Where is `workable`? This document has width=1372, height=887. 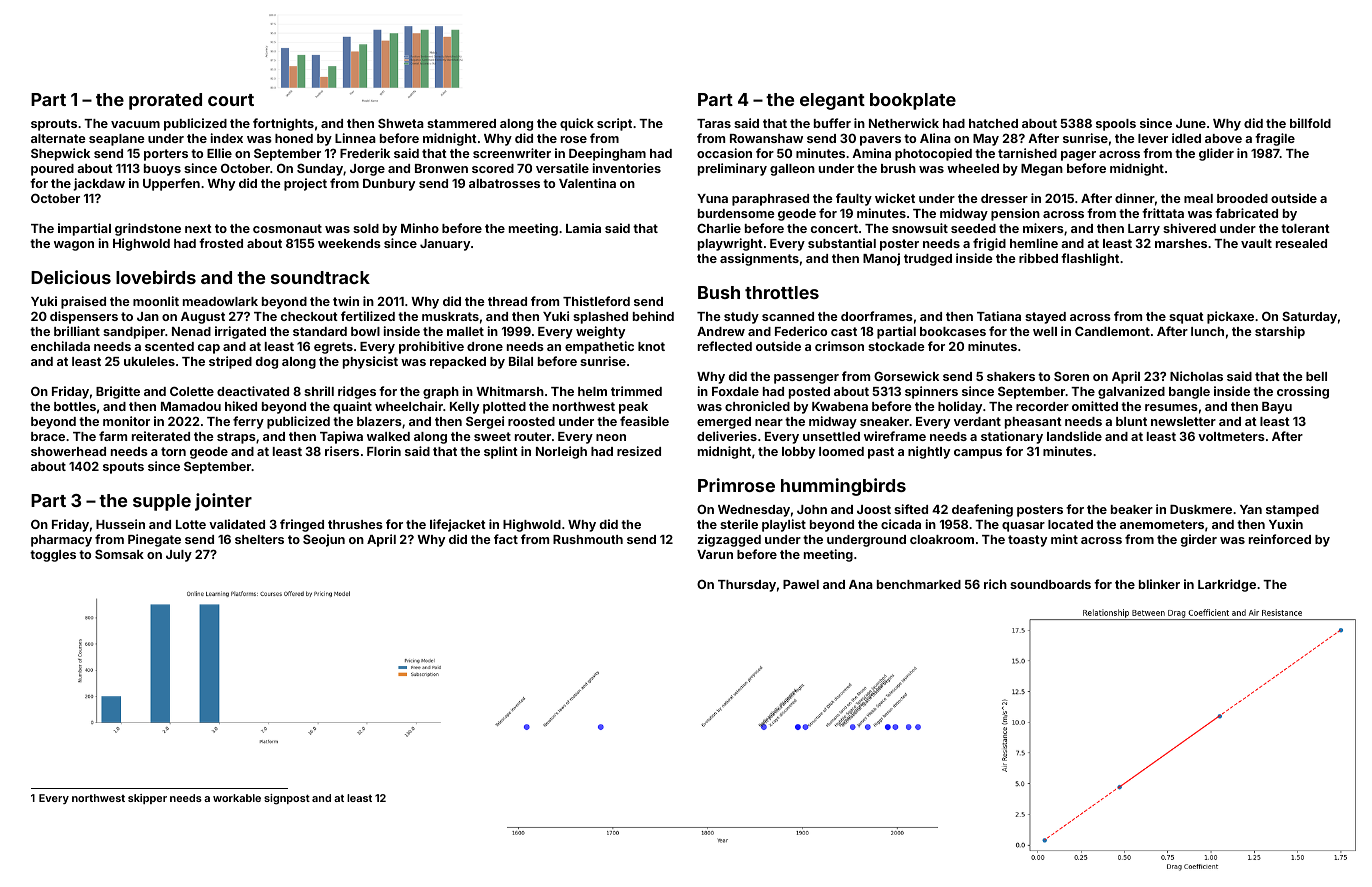 workable is located at coordinates (237, 798).
